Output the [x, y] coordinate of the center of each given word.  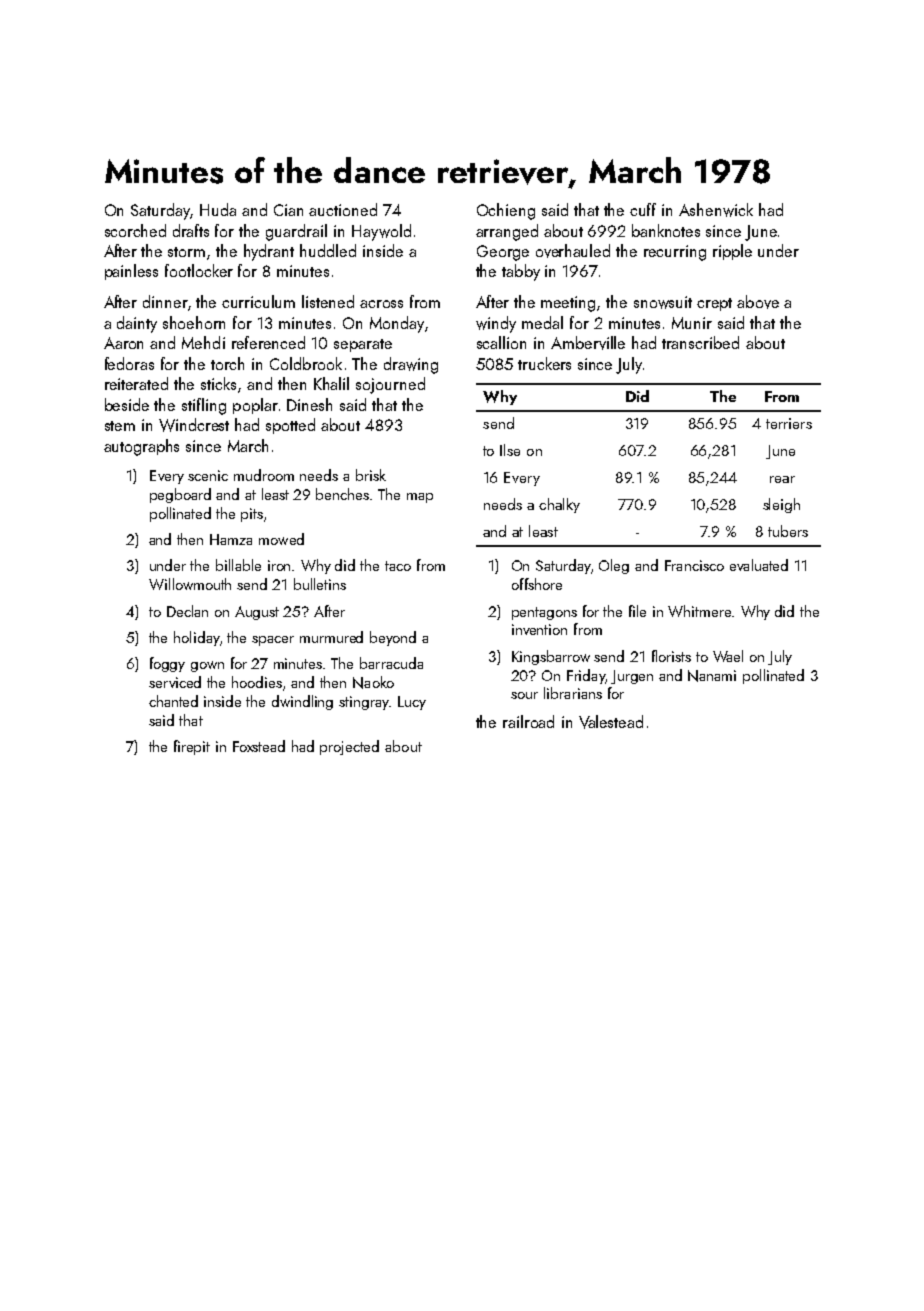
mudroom [264, 475]
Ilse [510, 450]
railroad [528, 721]
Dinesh [309, 404]
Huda [218, 209]
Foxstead [259, 746]
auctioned [343, 209]
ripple [732, 252]
